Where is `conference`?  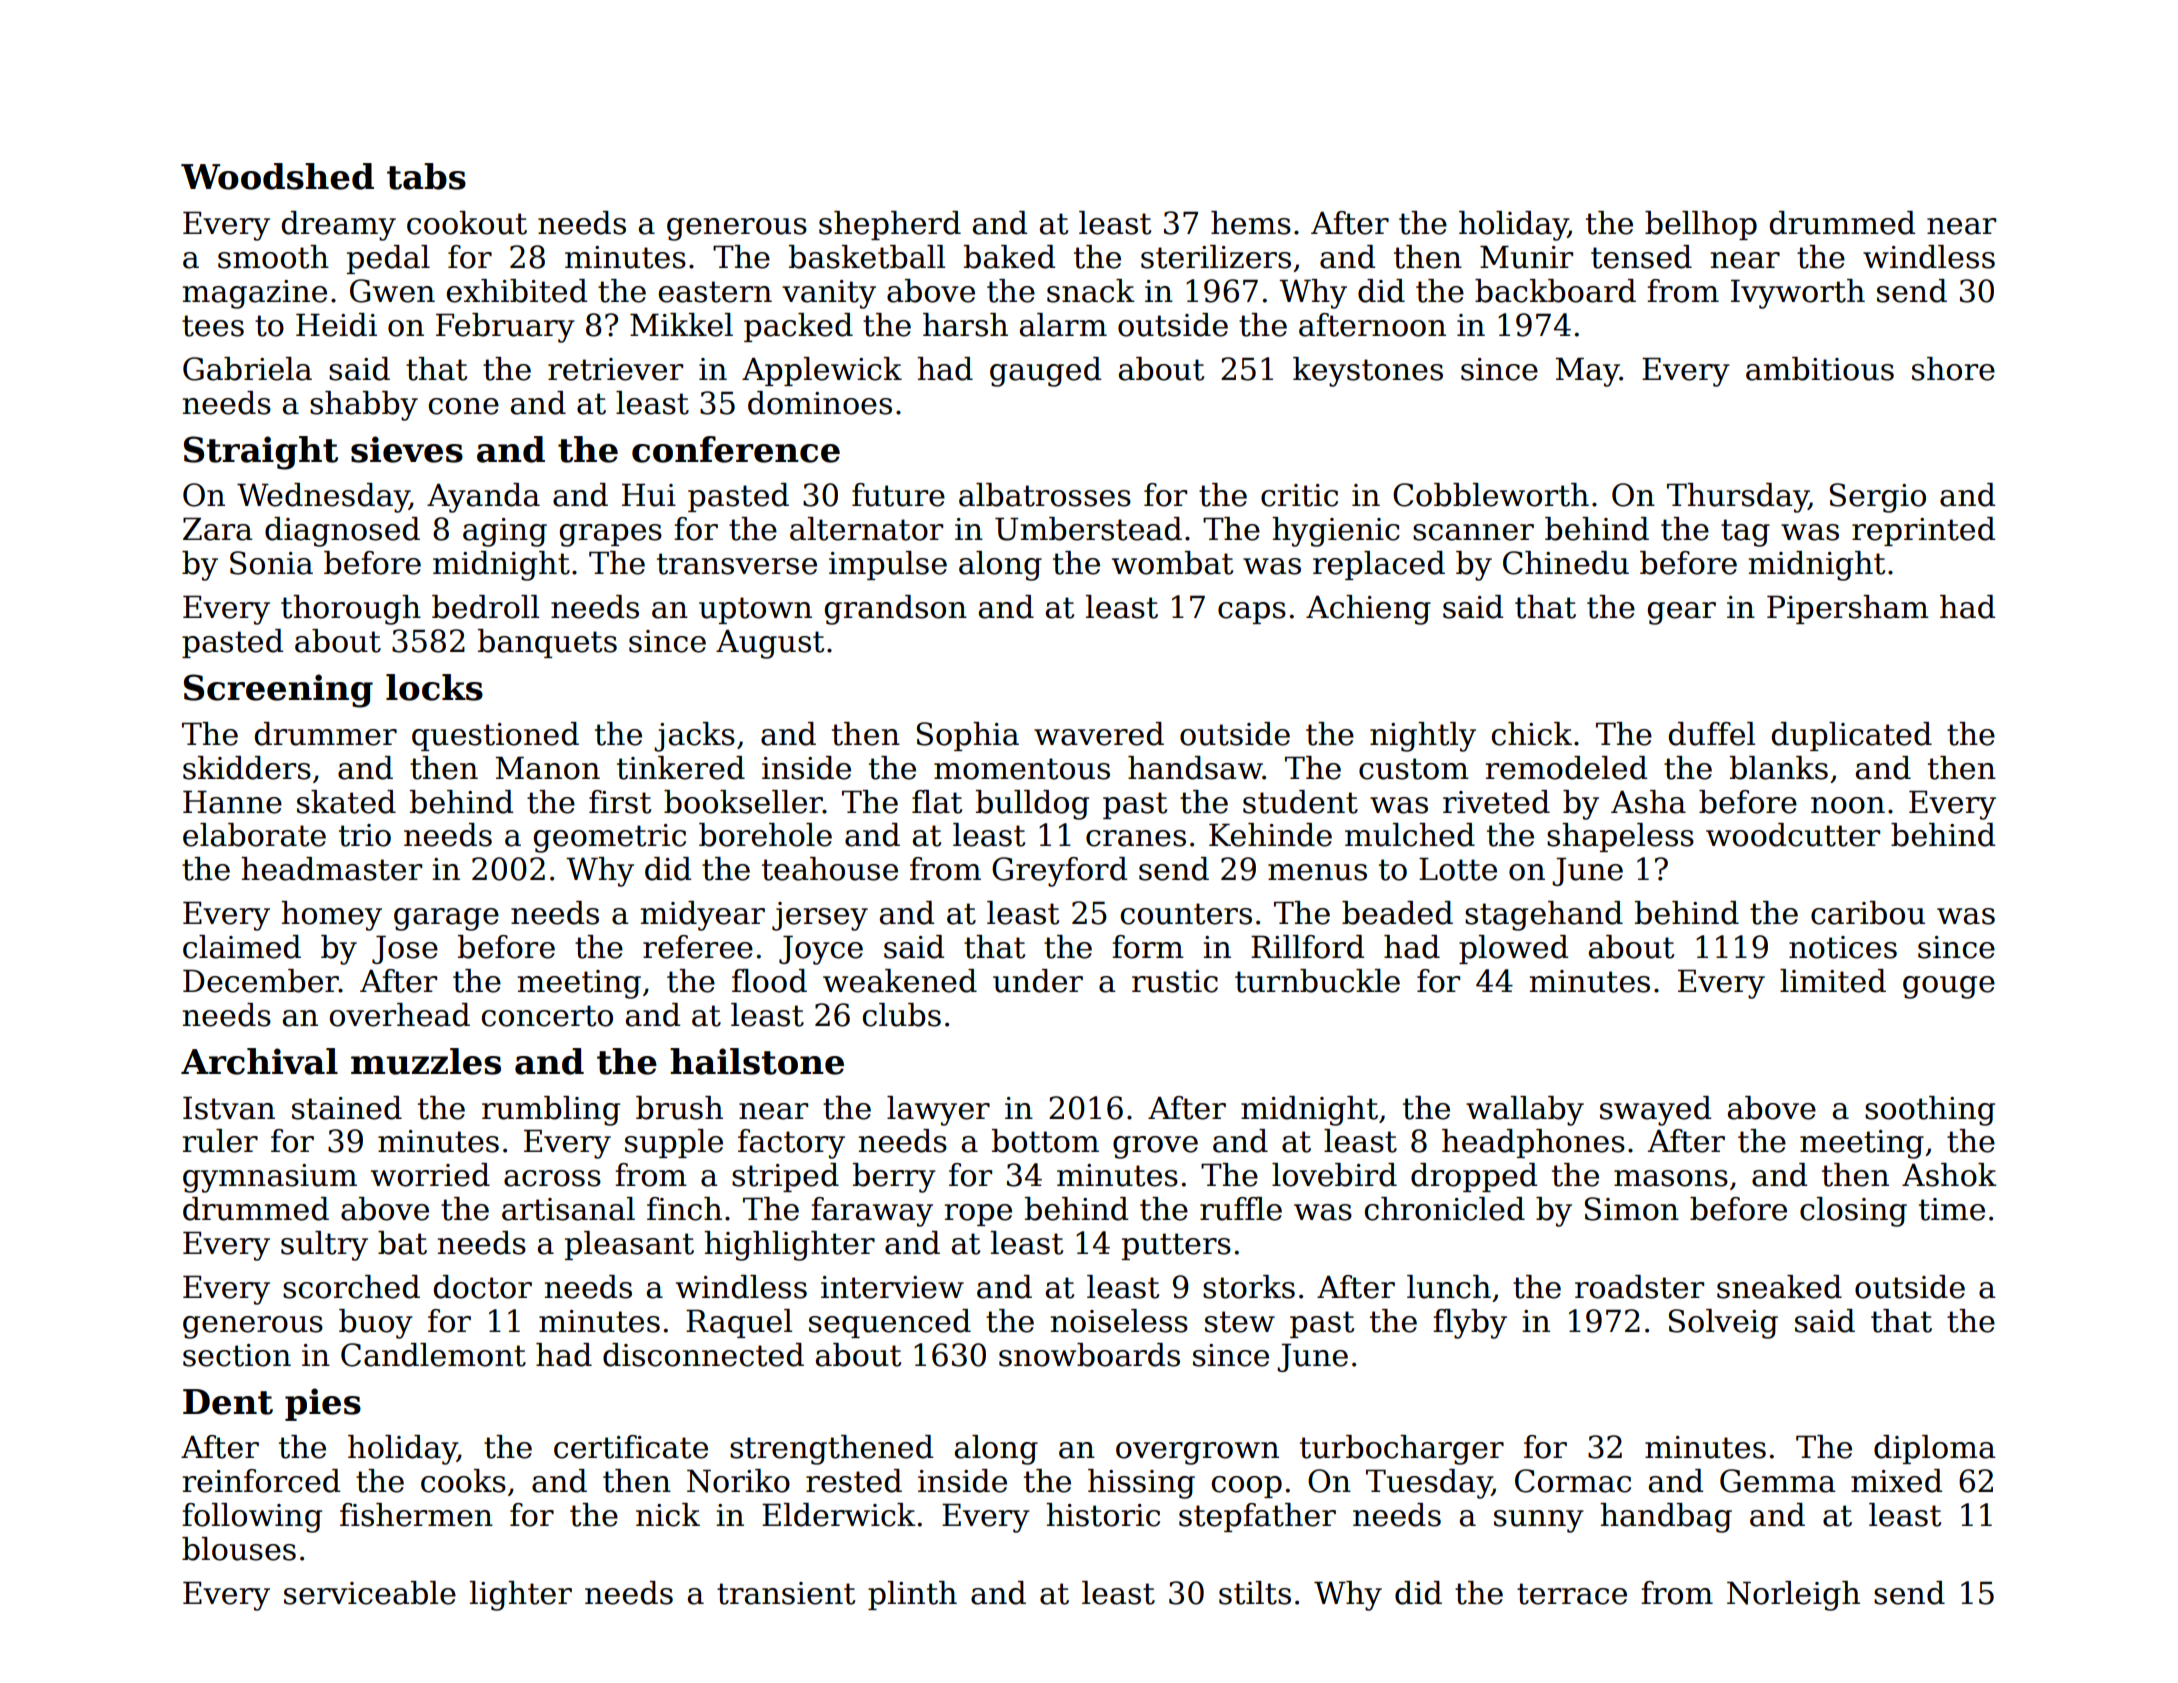 conference is located at coordinates (736, 449).
